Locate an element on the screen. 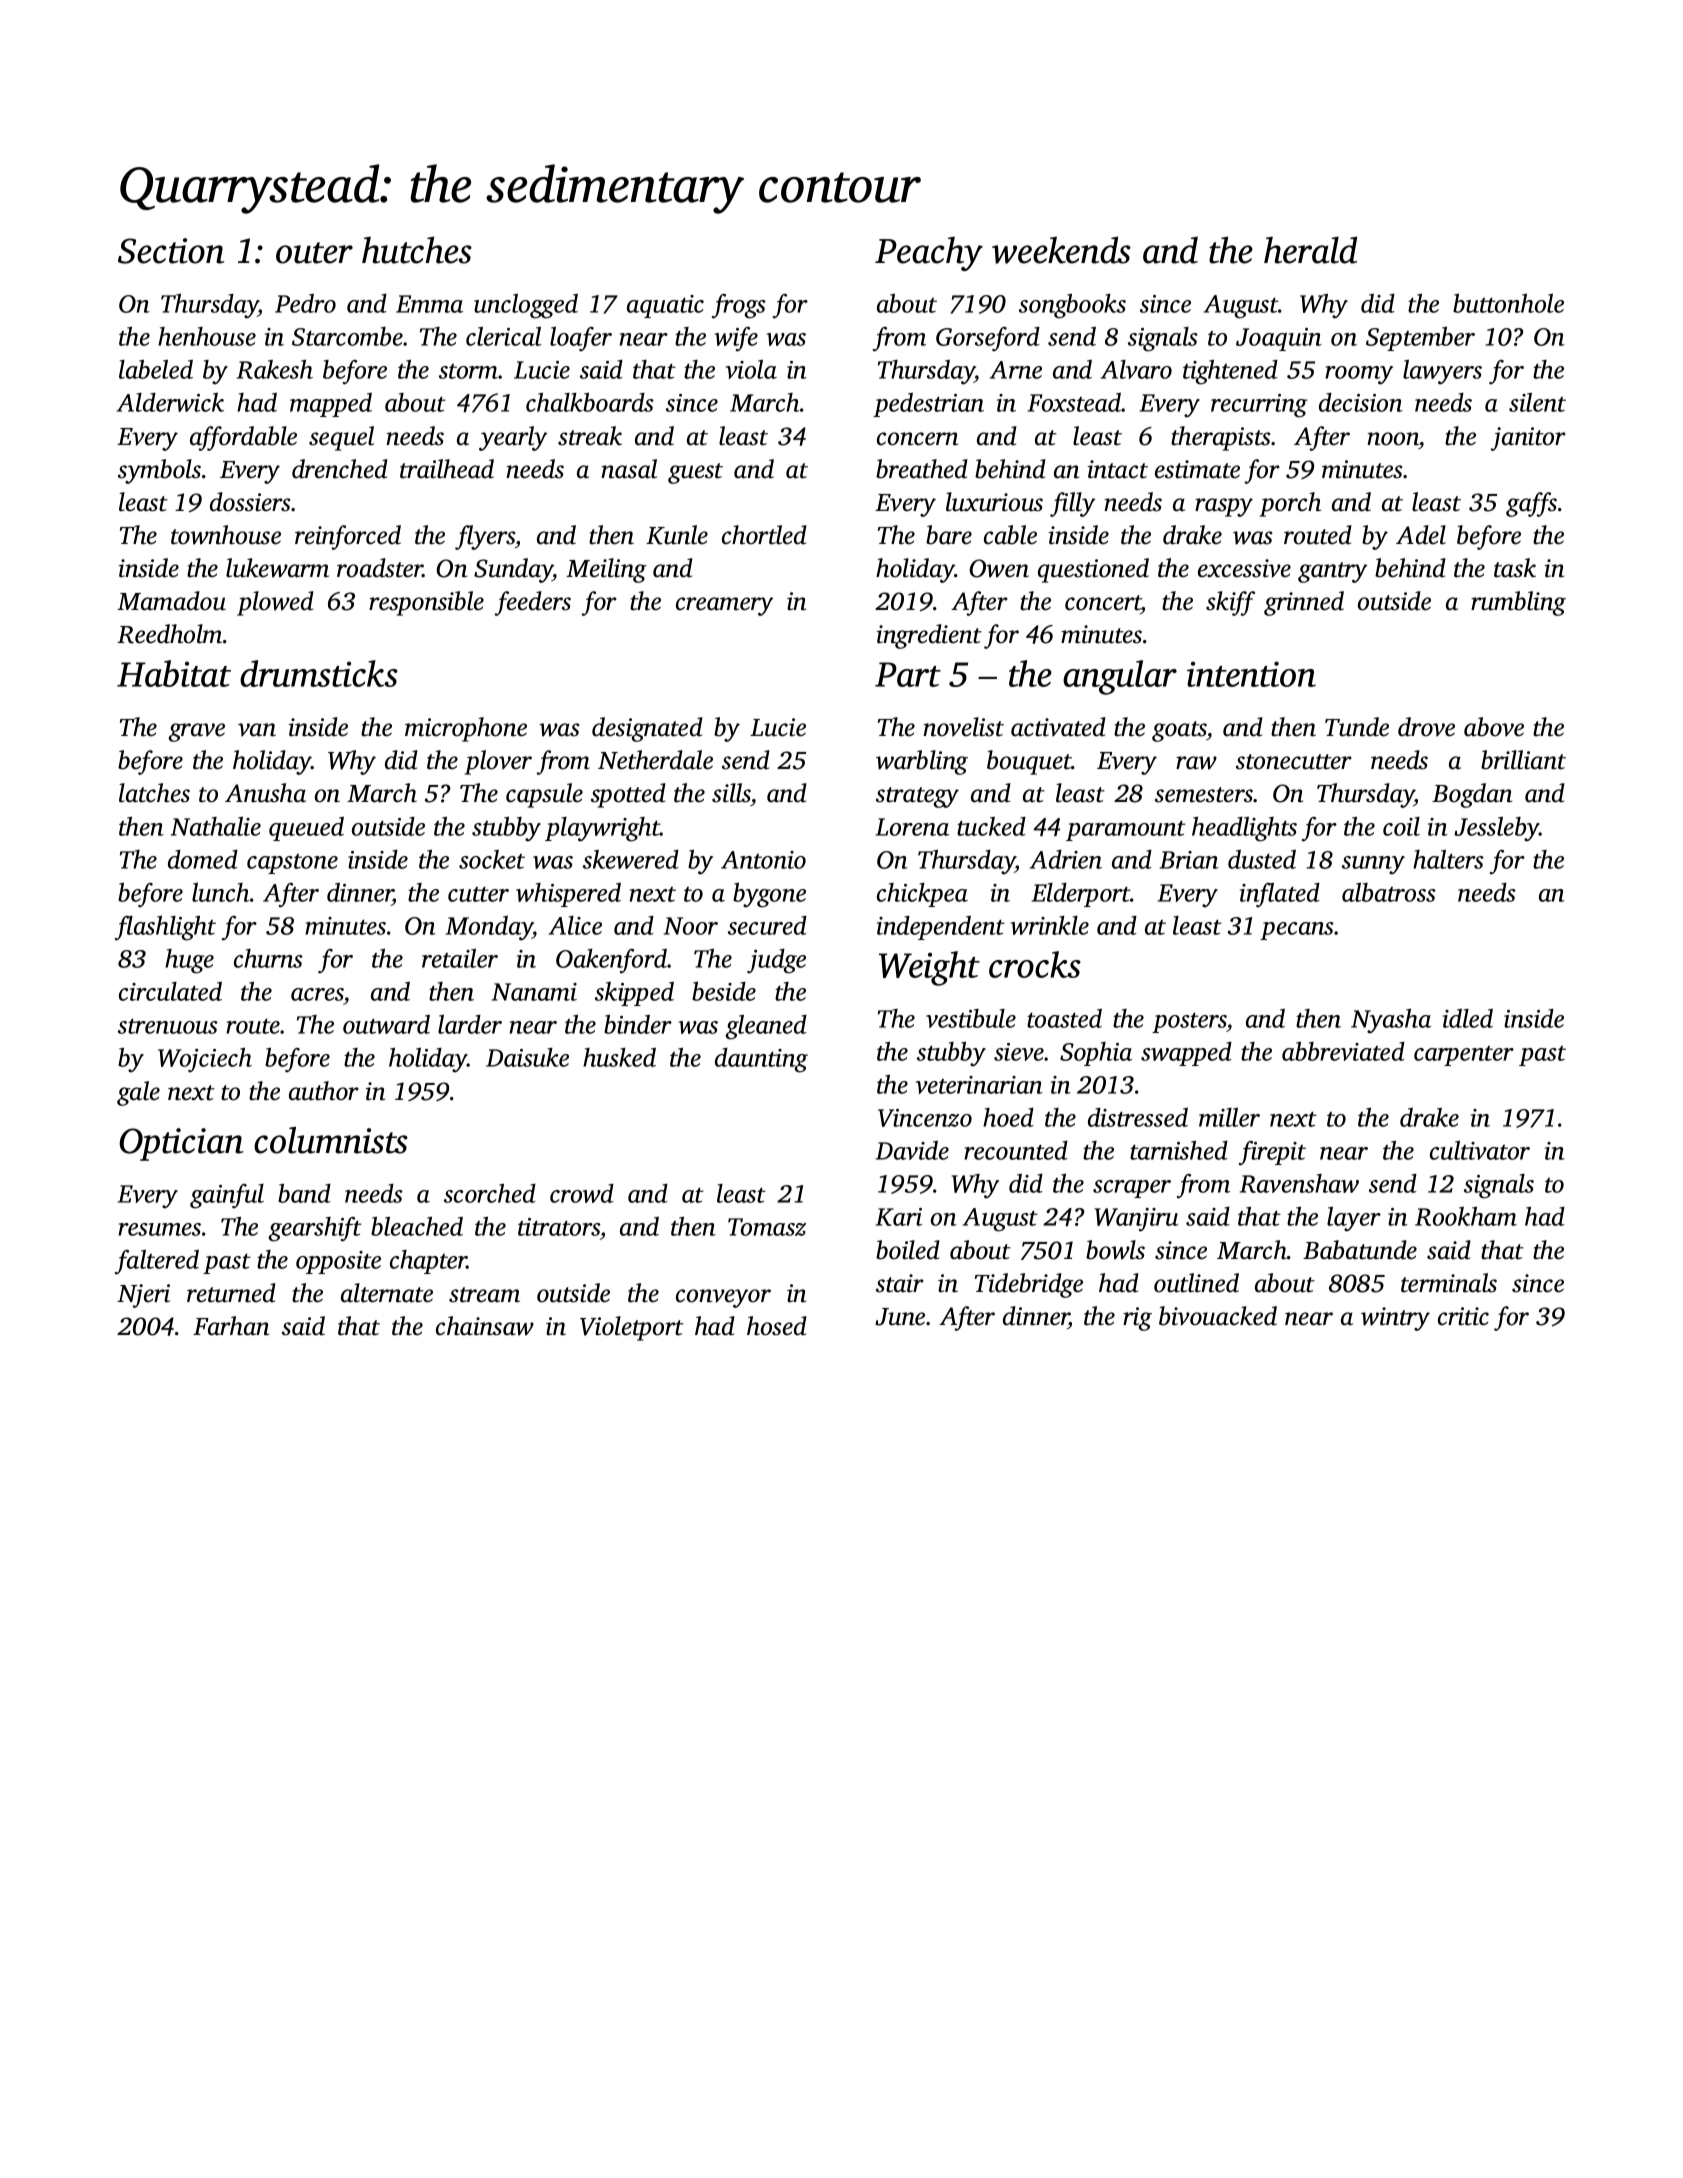 This screenshot has width=1683, height=2178. microphone is located at coordinates (466, 729).
